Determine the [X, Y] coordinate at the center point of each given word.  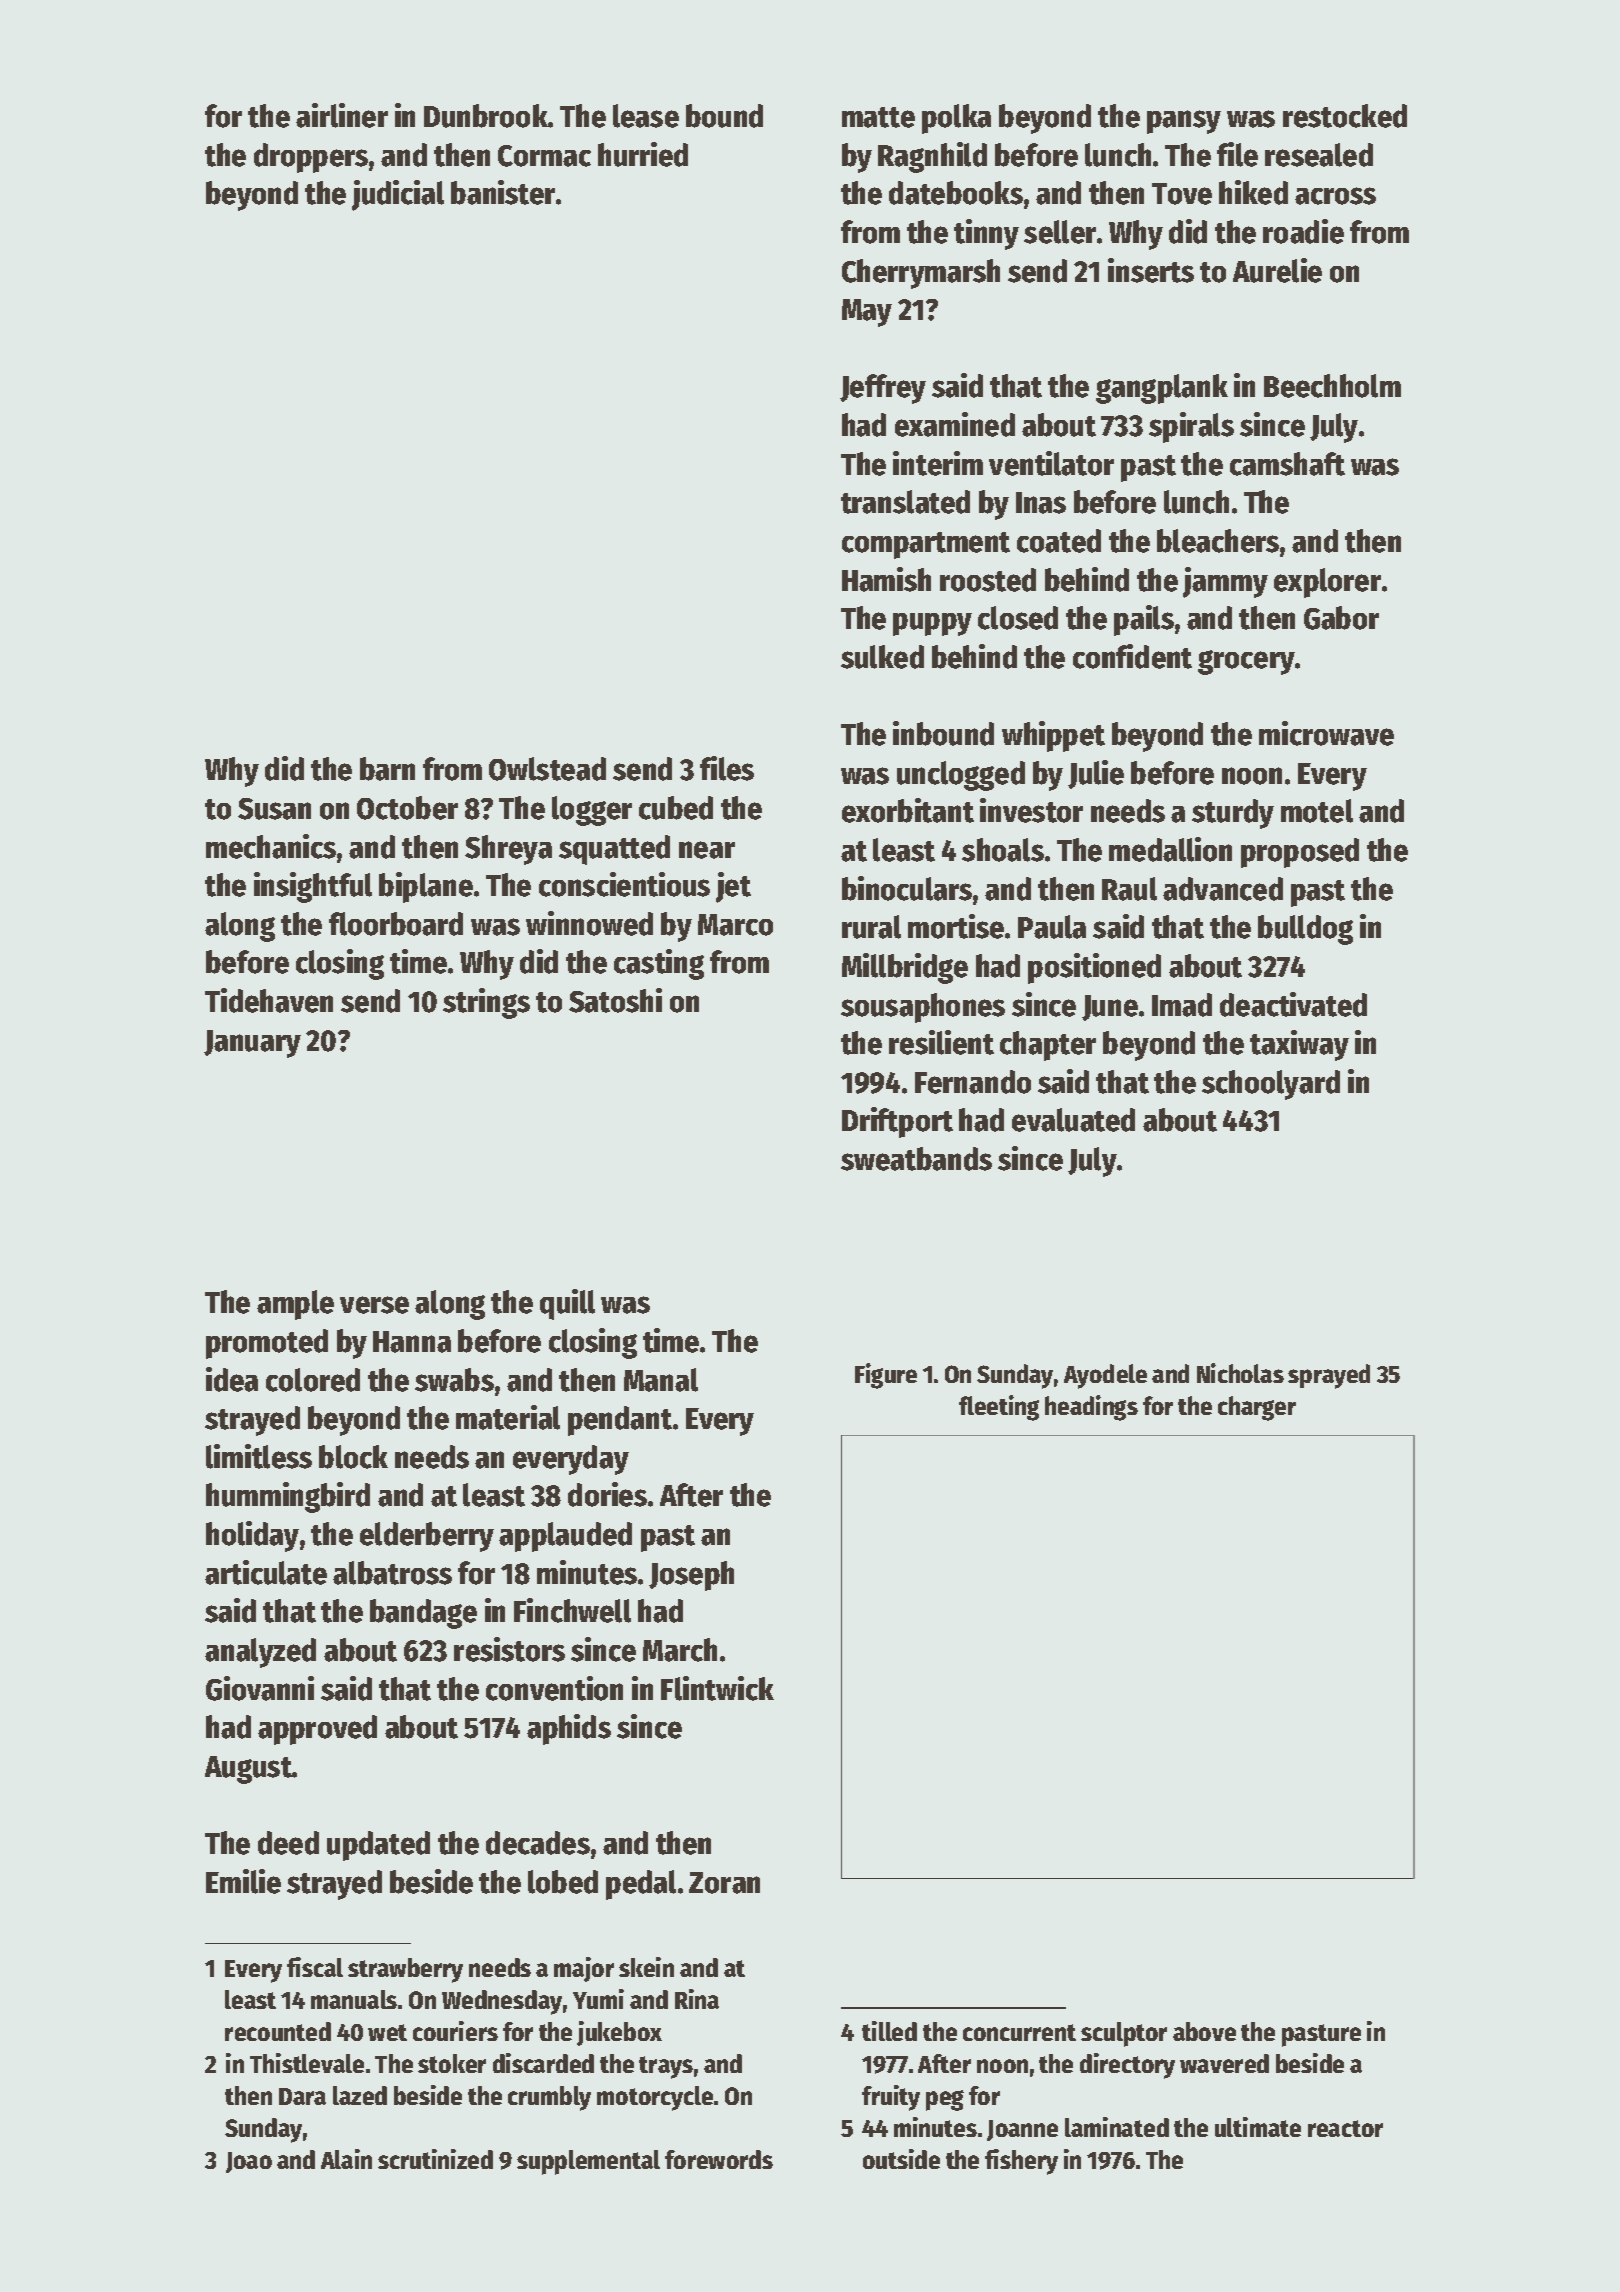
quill [567, 1304]
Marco [735, 925]
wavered [1224, 2063]
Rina [697, 1999]
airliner [342, 115]
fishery [1021, 2162]
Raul [1129, 889]
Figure [886, 1376]
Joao [249, 2162]
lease [646, 116]
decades [538, 1843]
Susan [274, 809]
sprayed [1329, 1376]
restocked [1345, 116]
